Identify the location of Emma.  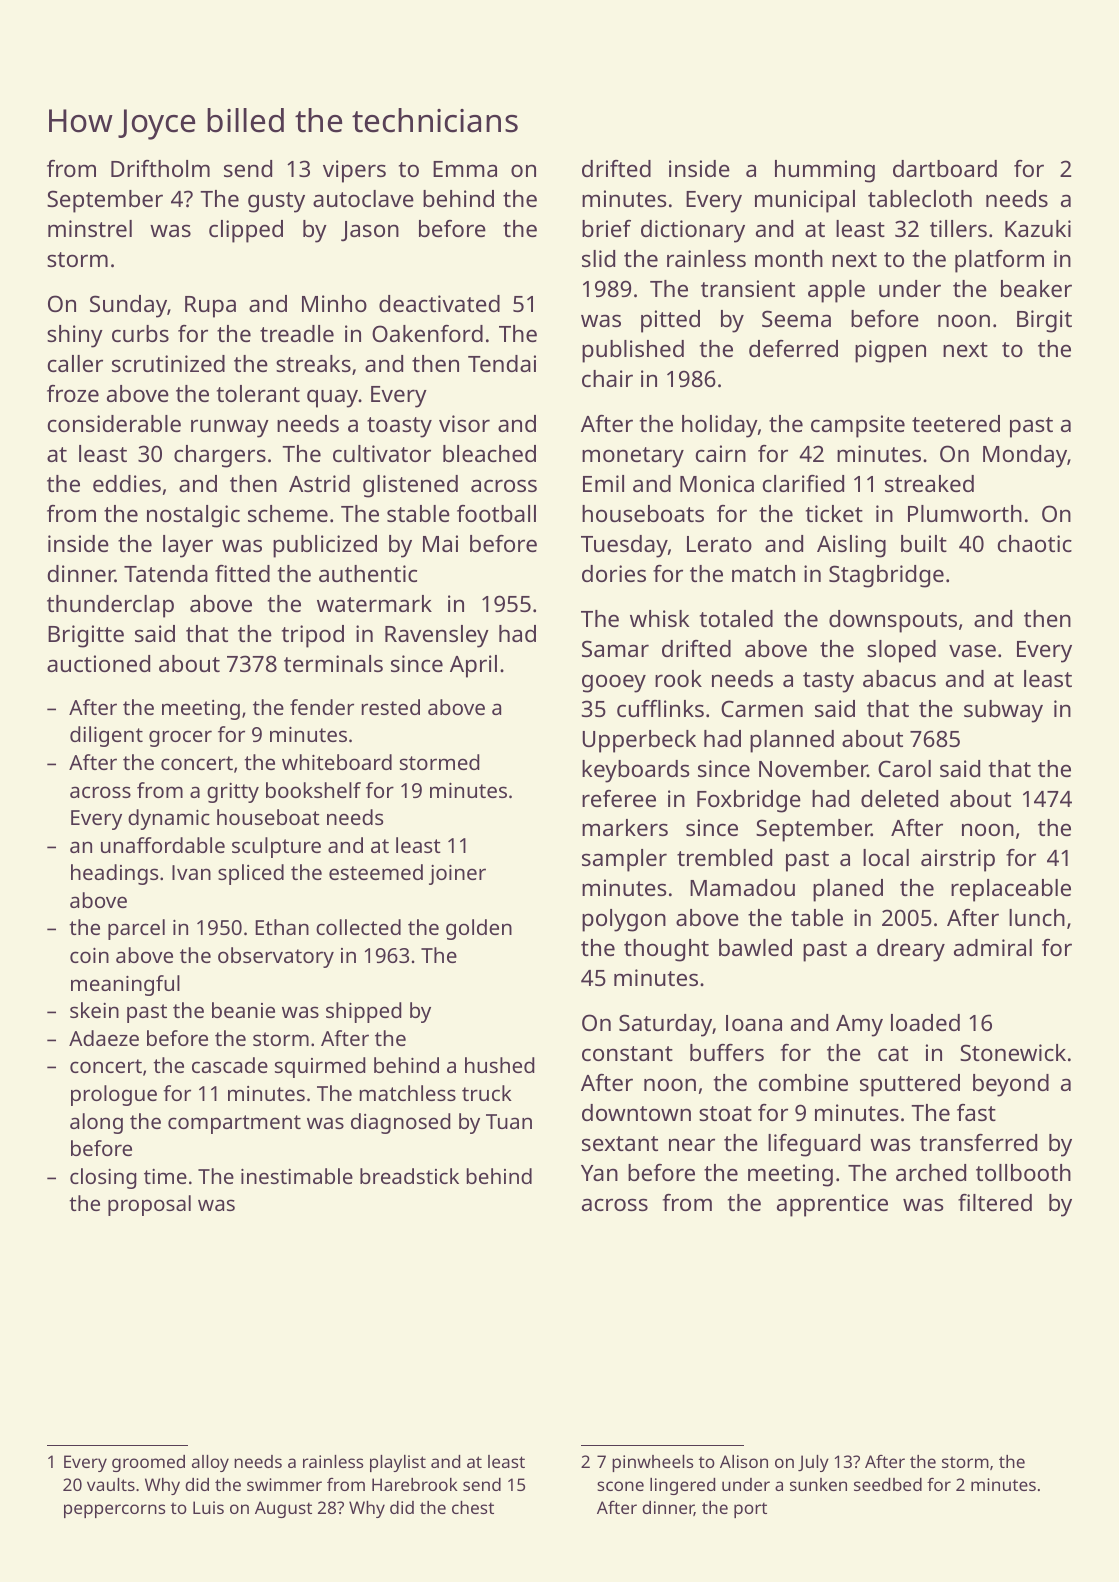
(465, 169).
